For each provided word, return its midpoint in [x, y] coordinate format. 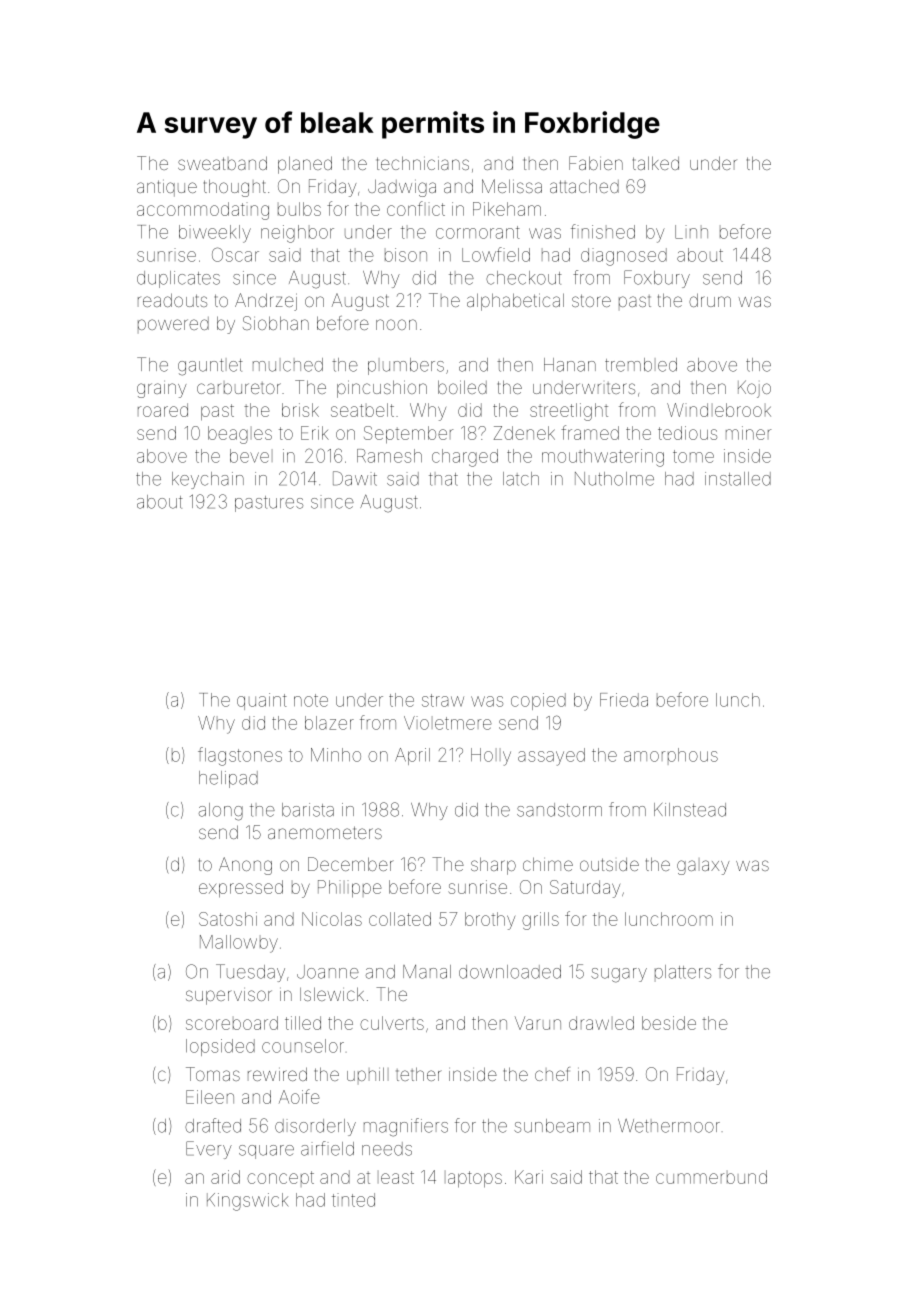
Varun [538, 1023]
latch [521, 479]
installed [738, 479]
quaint [262, 701]
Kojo [754, 389]
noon [396, 324]
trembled [641, 365]
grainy [161, 390]
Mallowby [239, 944]
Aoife [299, 1096]
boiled [462, 387]
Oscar [235, 254]
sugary [619, 975]
